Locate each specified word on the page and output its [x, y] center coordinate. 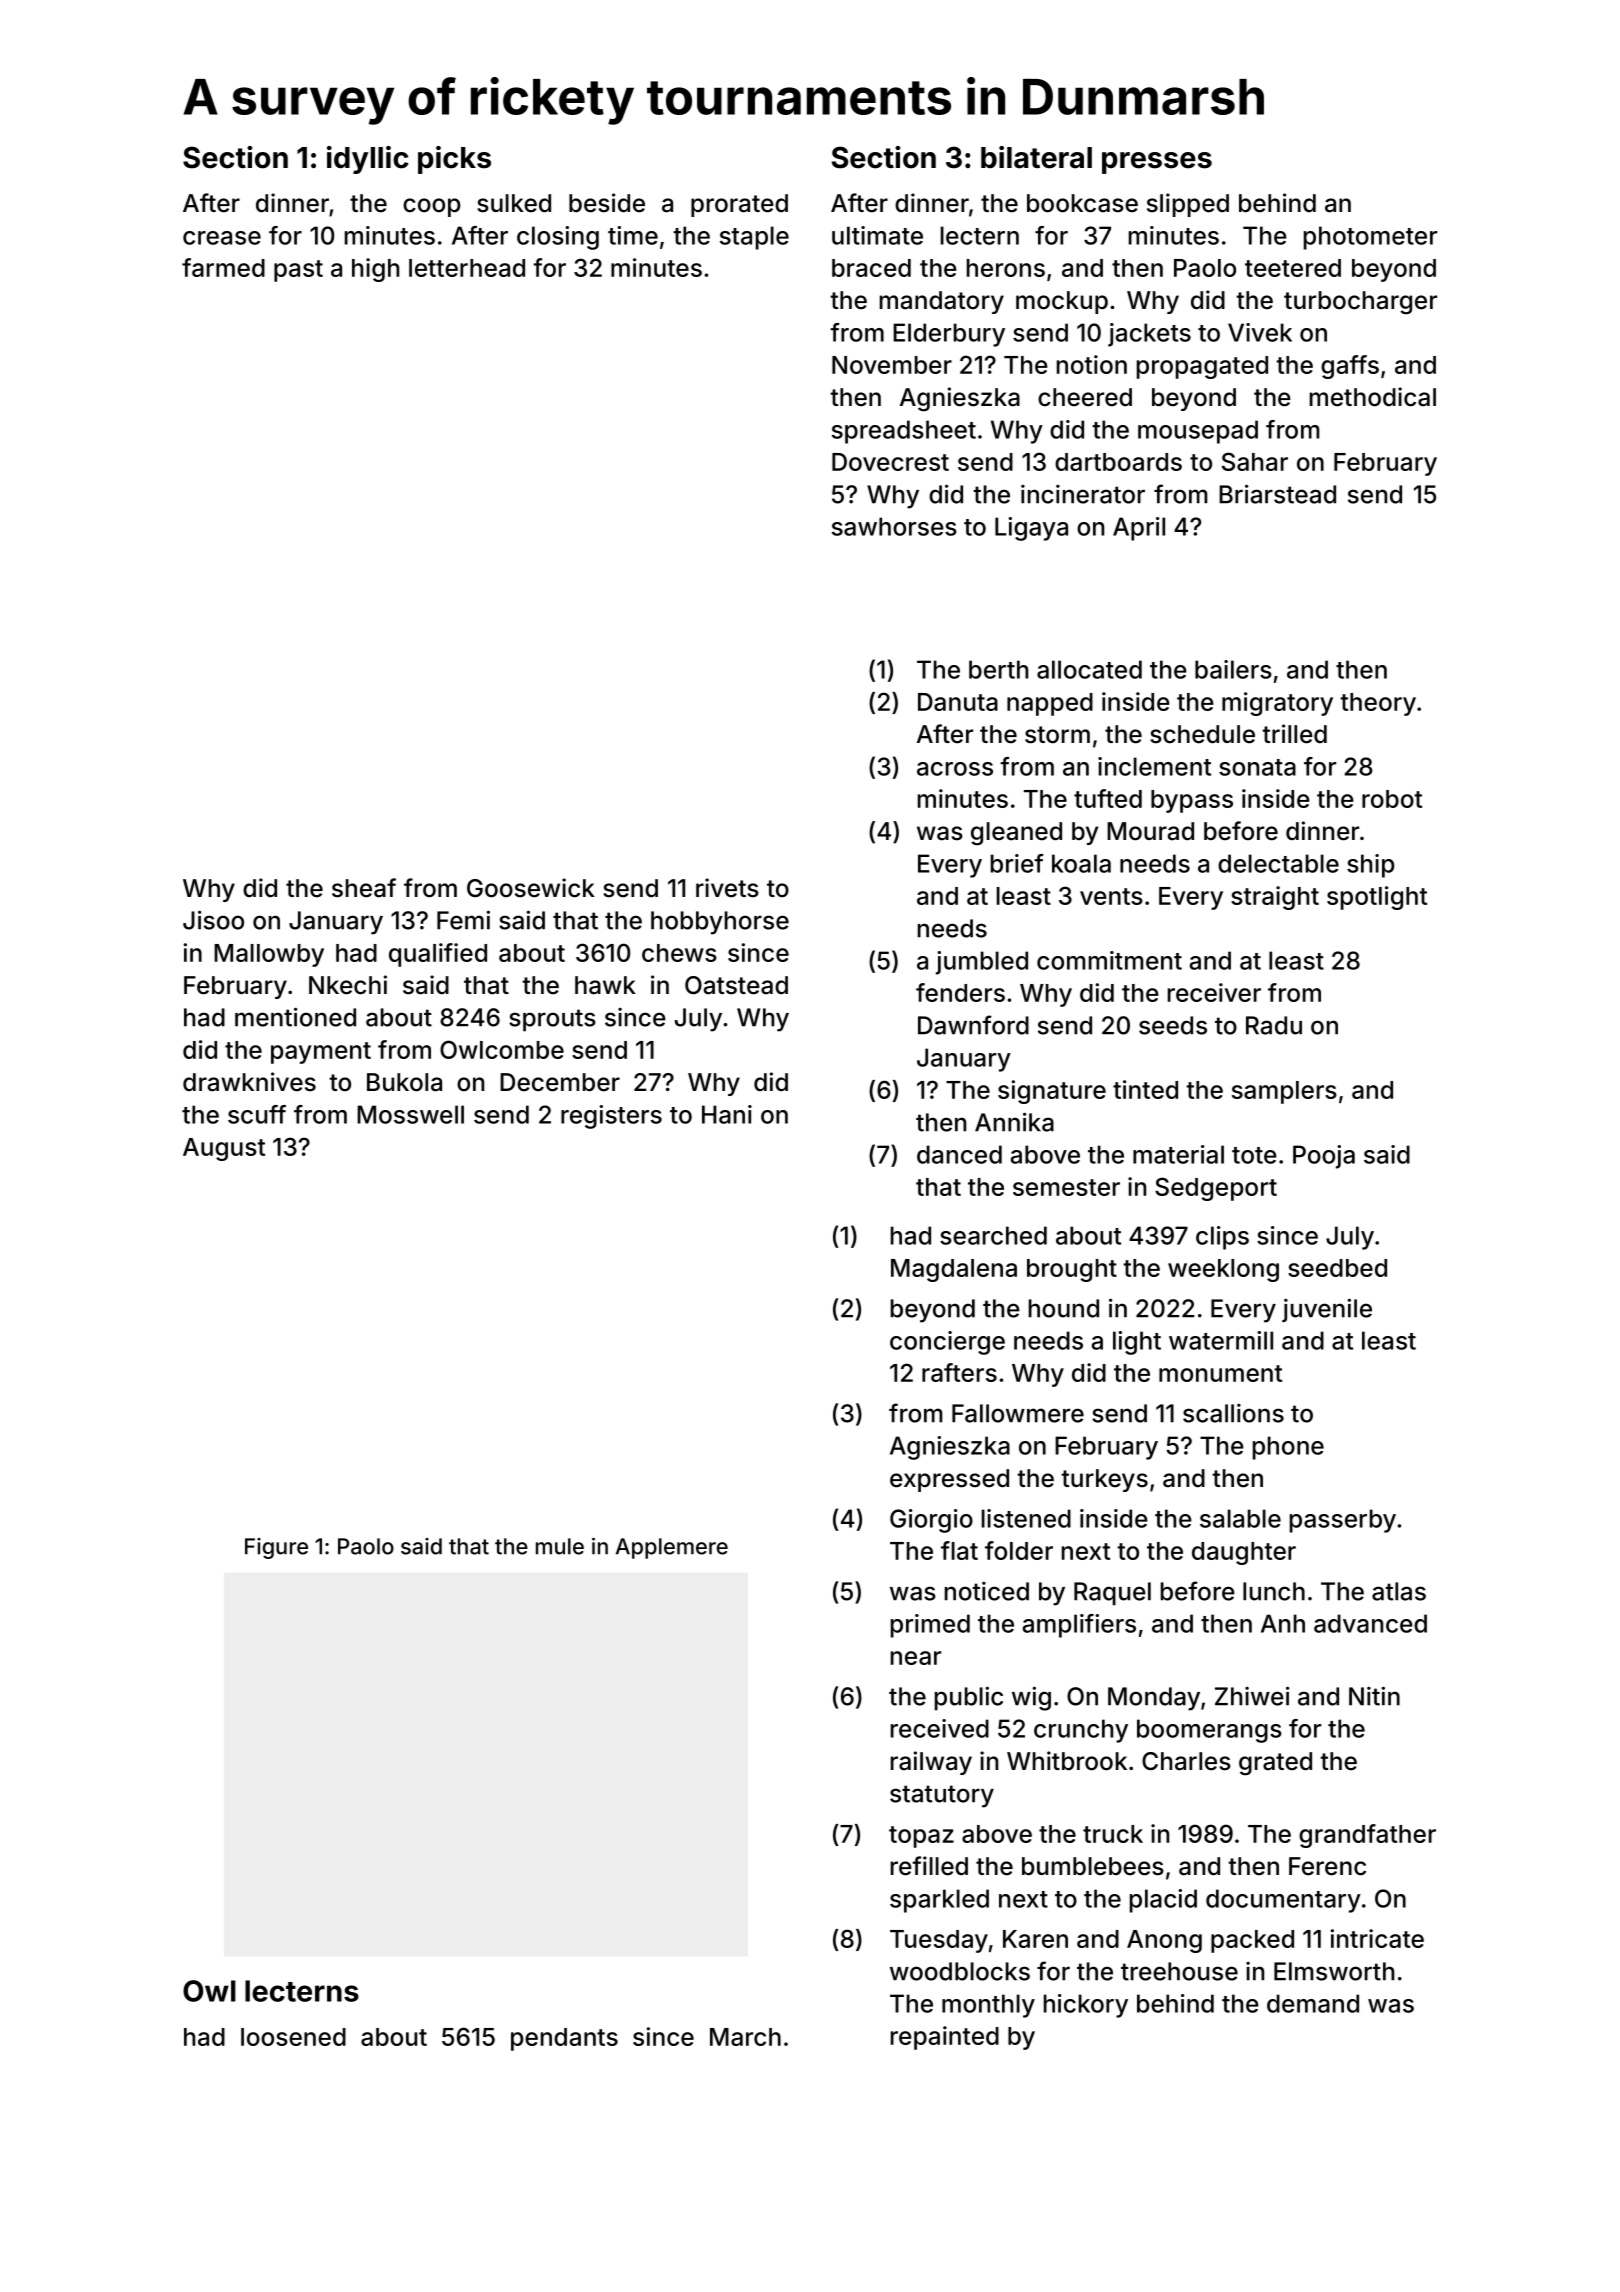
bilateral [1036, 157]
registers [611, 1117]
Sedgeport [1216, 1189]
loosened [293, 2037]
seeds [1173, 1025]
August [224, 1149]
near [916, 1658]
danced [959, 1154]
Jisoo [213, 920]
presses [1157, 163]
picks [454, 160]
